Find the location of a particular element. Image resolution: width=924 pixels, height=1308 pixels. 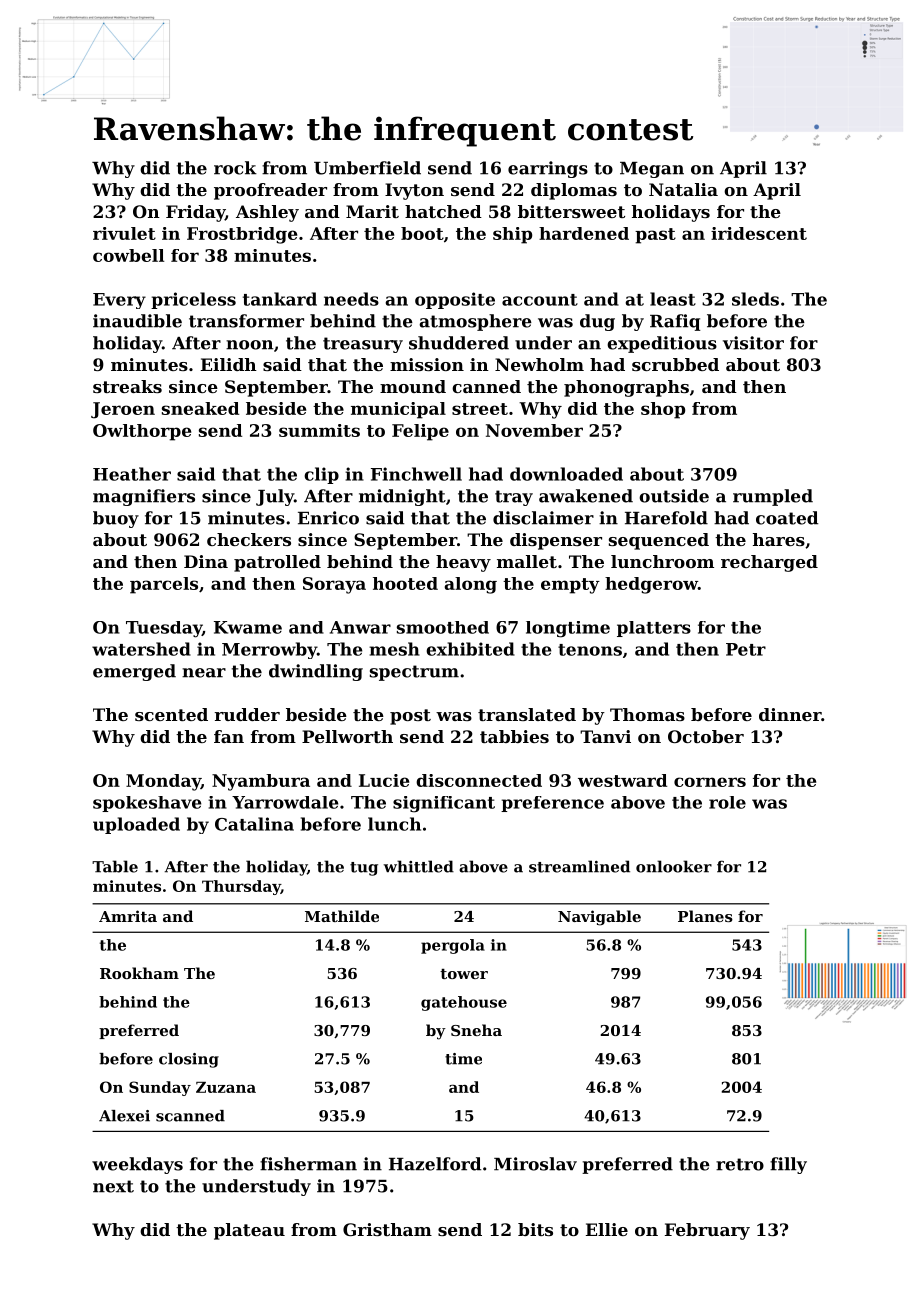

rivulet is located at coordinates (124, 233).
